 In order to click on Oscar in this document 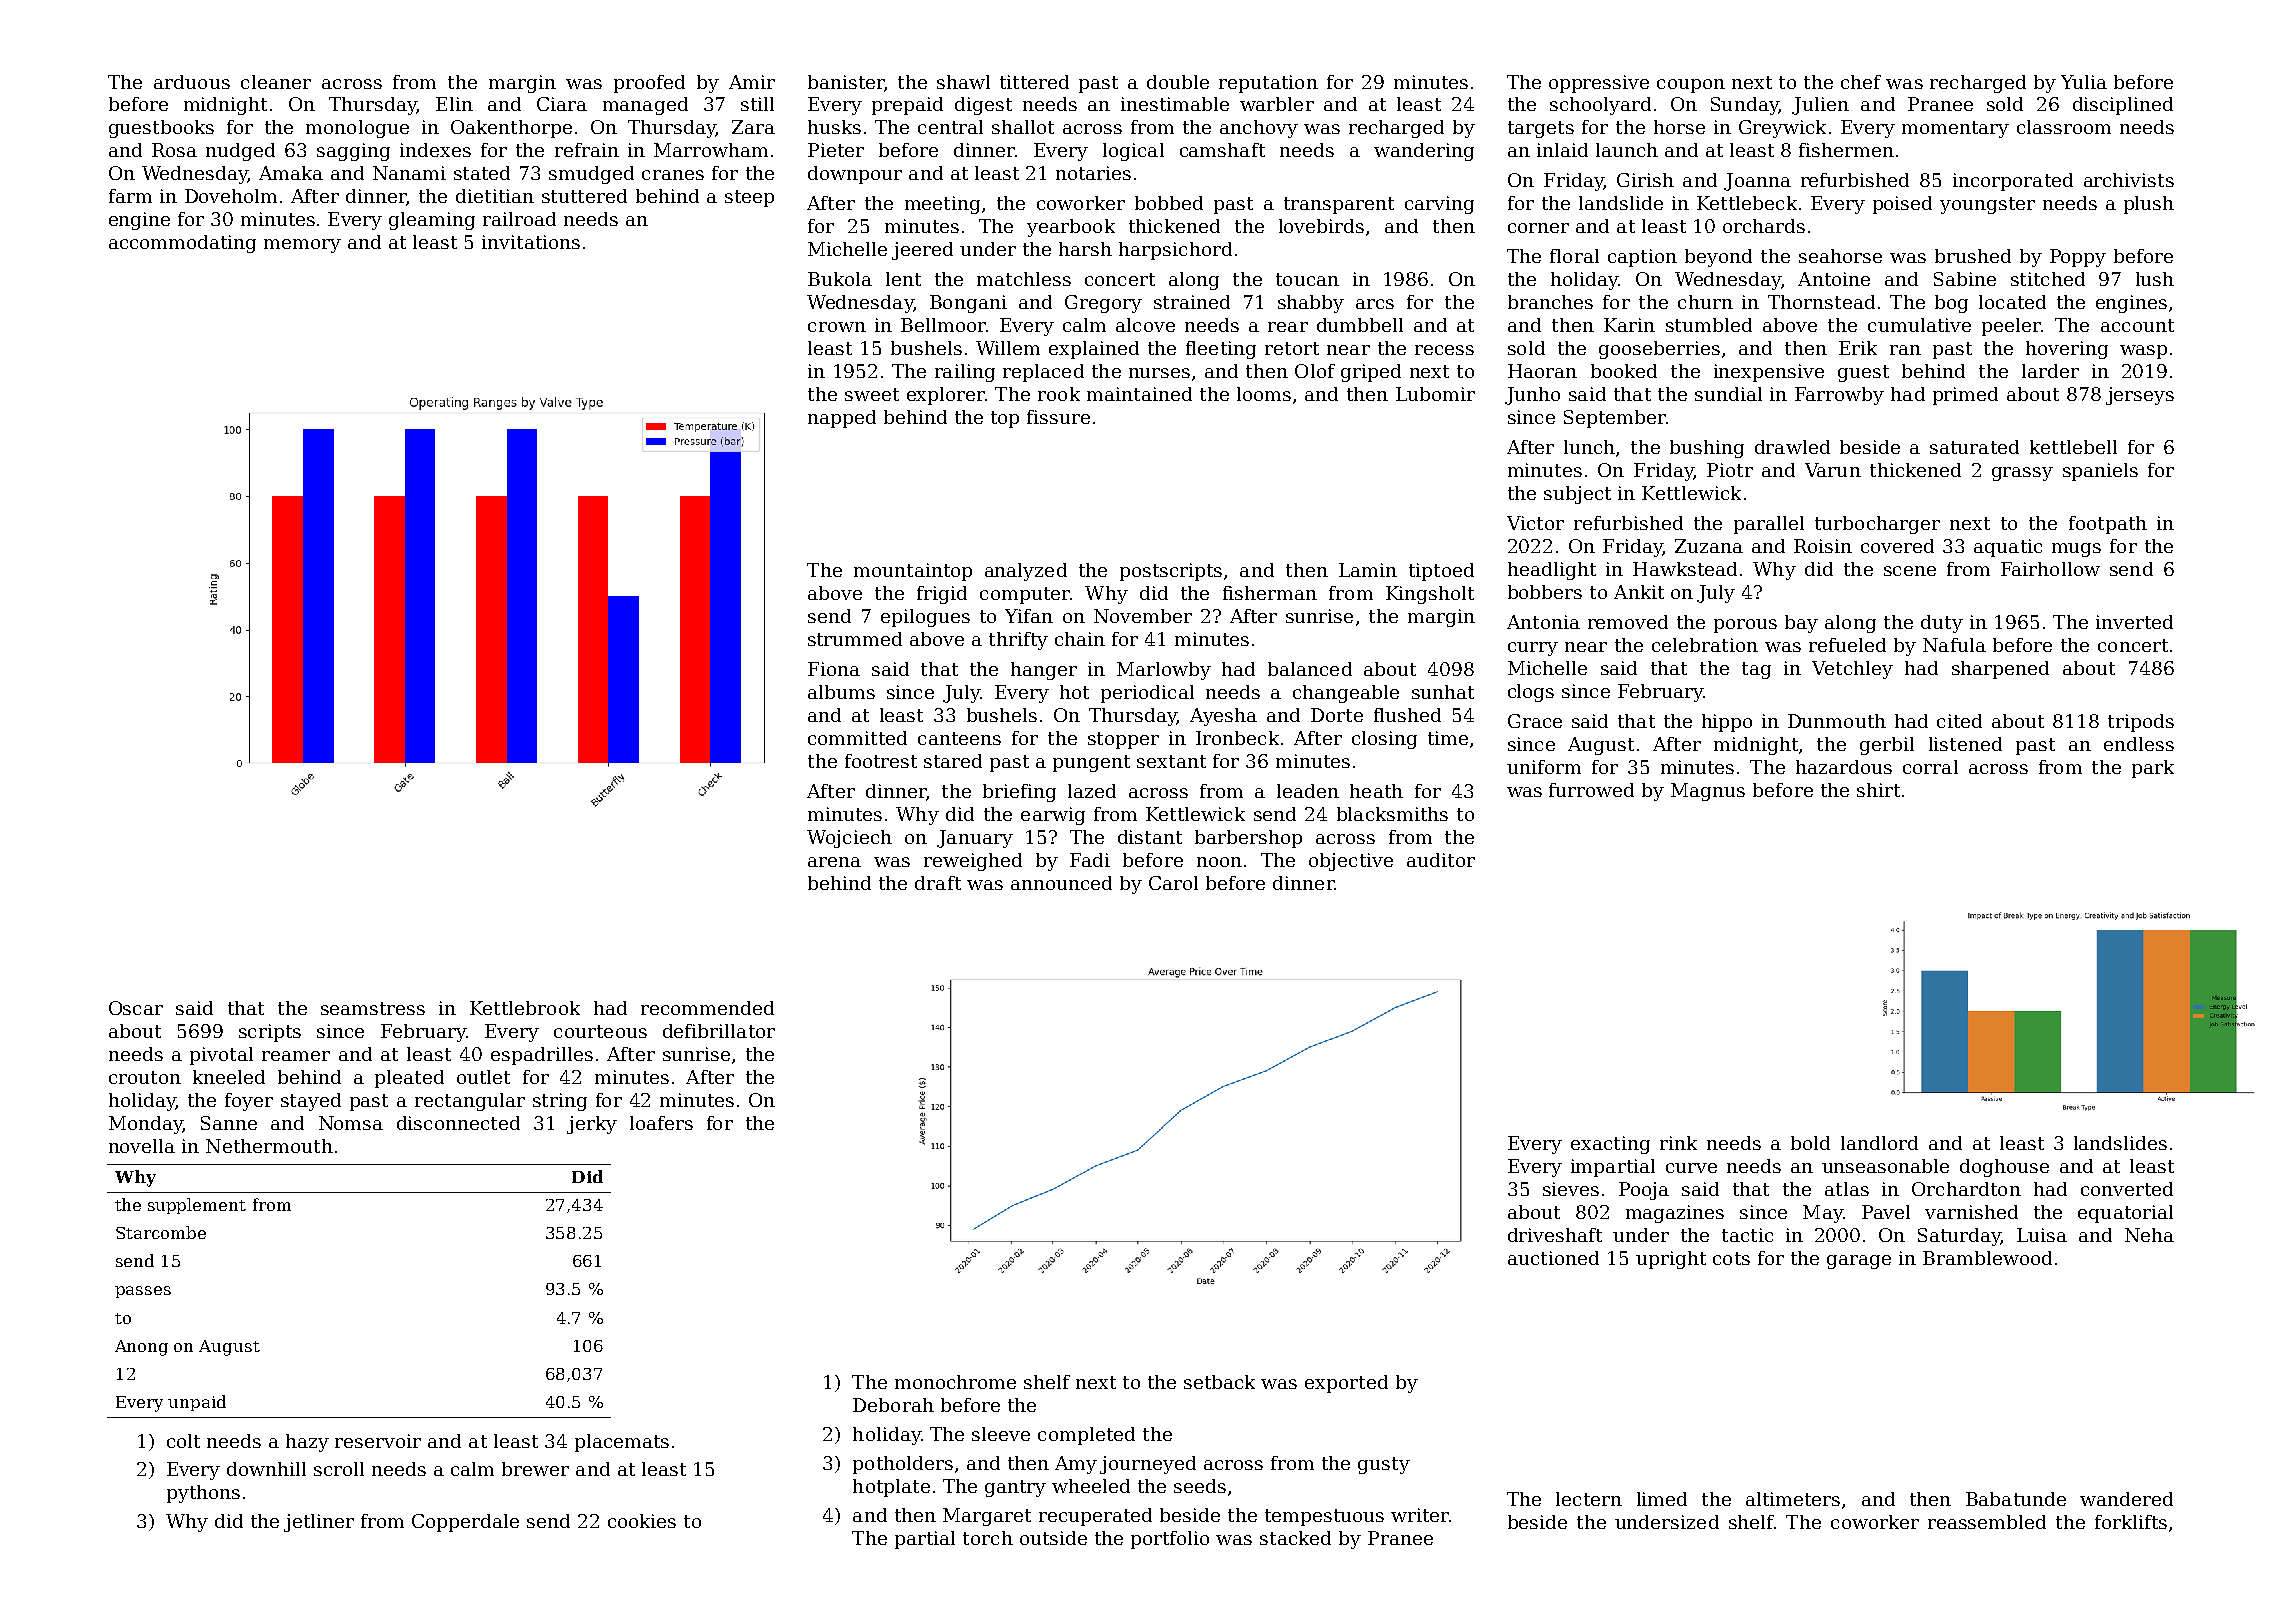, I will do `click(136, 1008)`.
